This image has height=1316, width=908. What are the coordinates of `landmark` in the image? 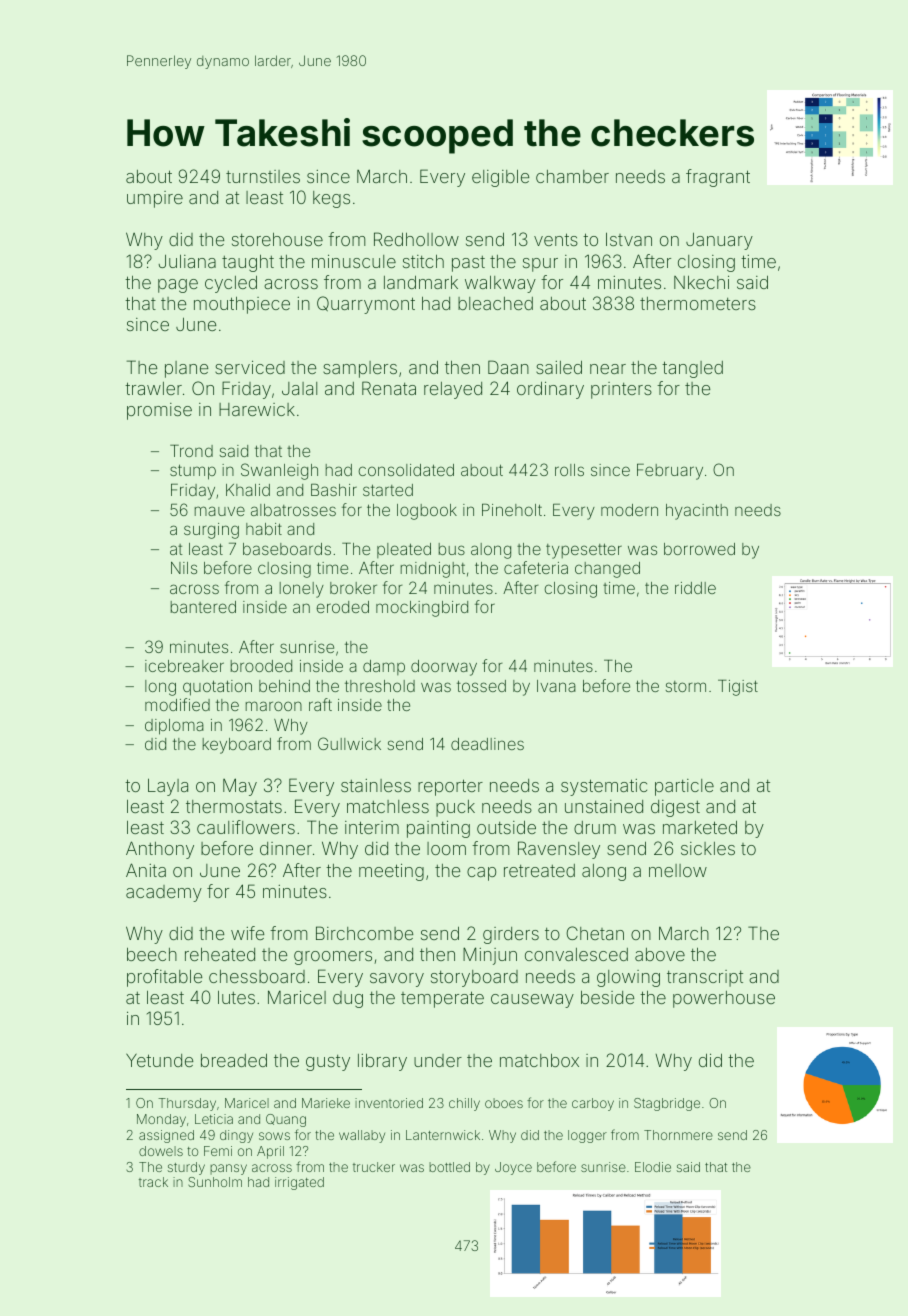 It's located at (421, 282).
